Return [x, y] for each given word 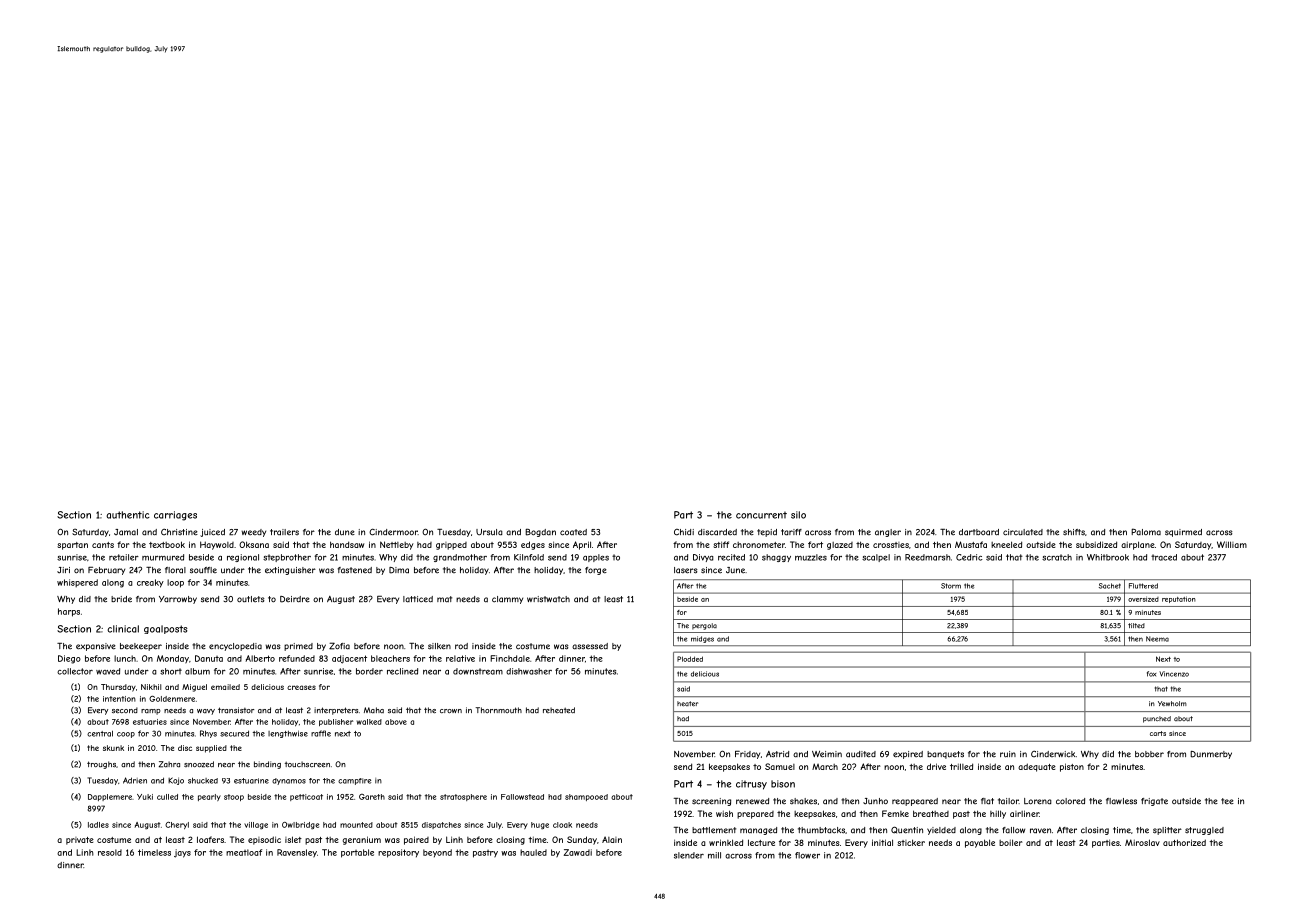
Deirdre [295, 599]
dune [345, 532]
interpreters [336, 711]
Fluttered [1143, 586]
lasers [686, 570]
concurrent [761, 515]
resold [110, 852]
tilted [1136, 625]
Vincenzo [1174, 674]
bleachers [390, 658]
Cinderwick [1053, 754]
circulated [1023, 532]
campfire [354, 781]
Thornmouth [498, 710]
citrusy [751, 785]
